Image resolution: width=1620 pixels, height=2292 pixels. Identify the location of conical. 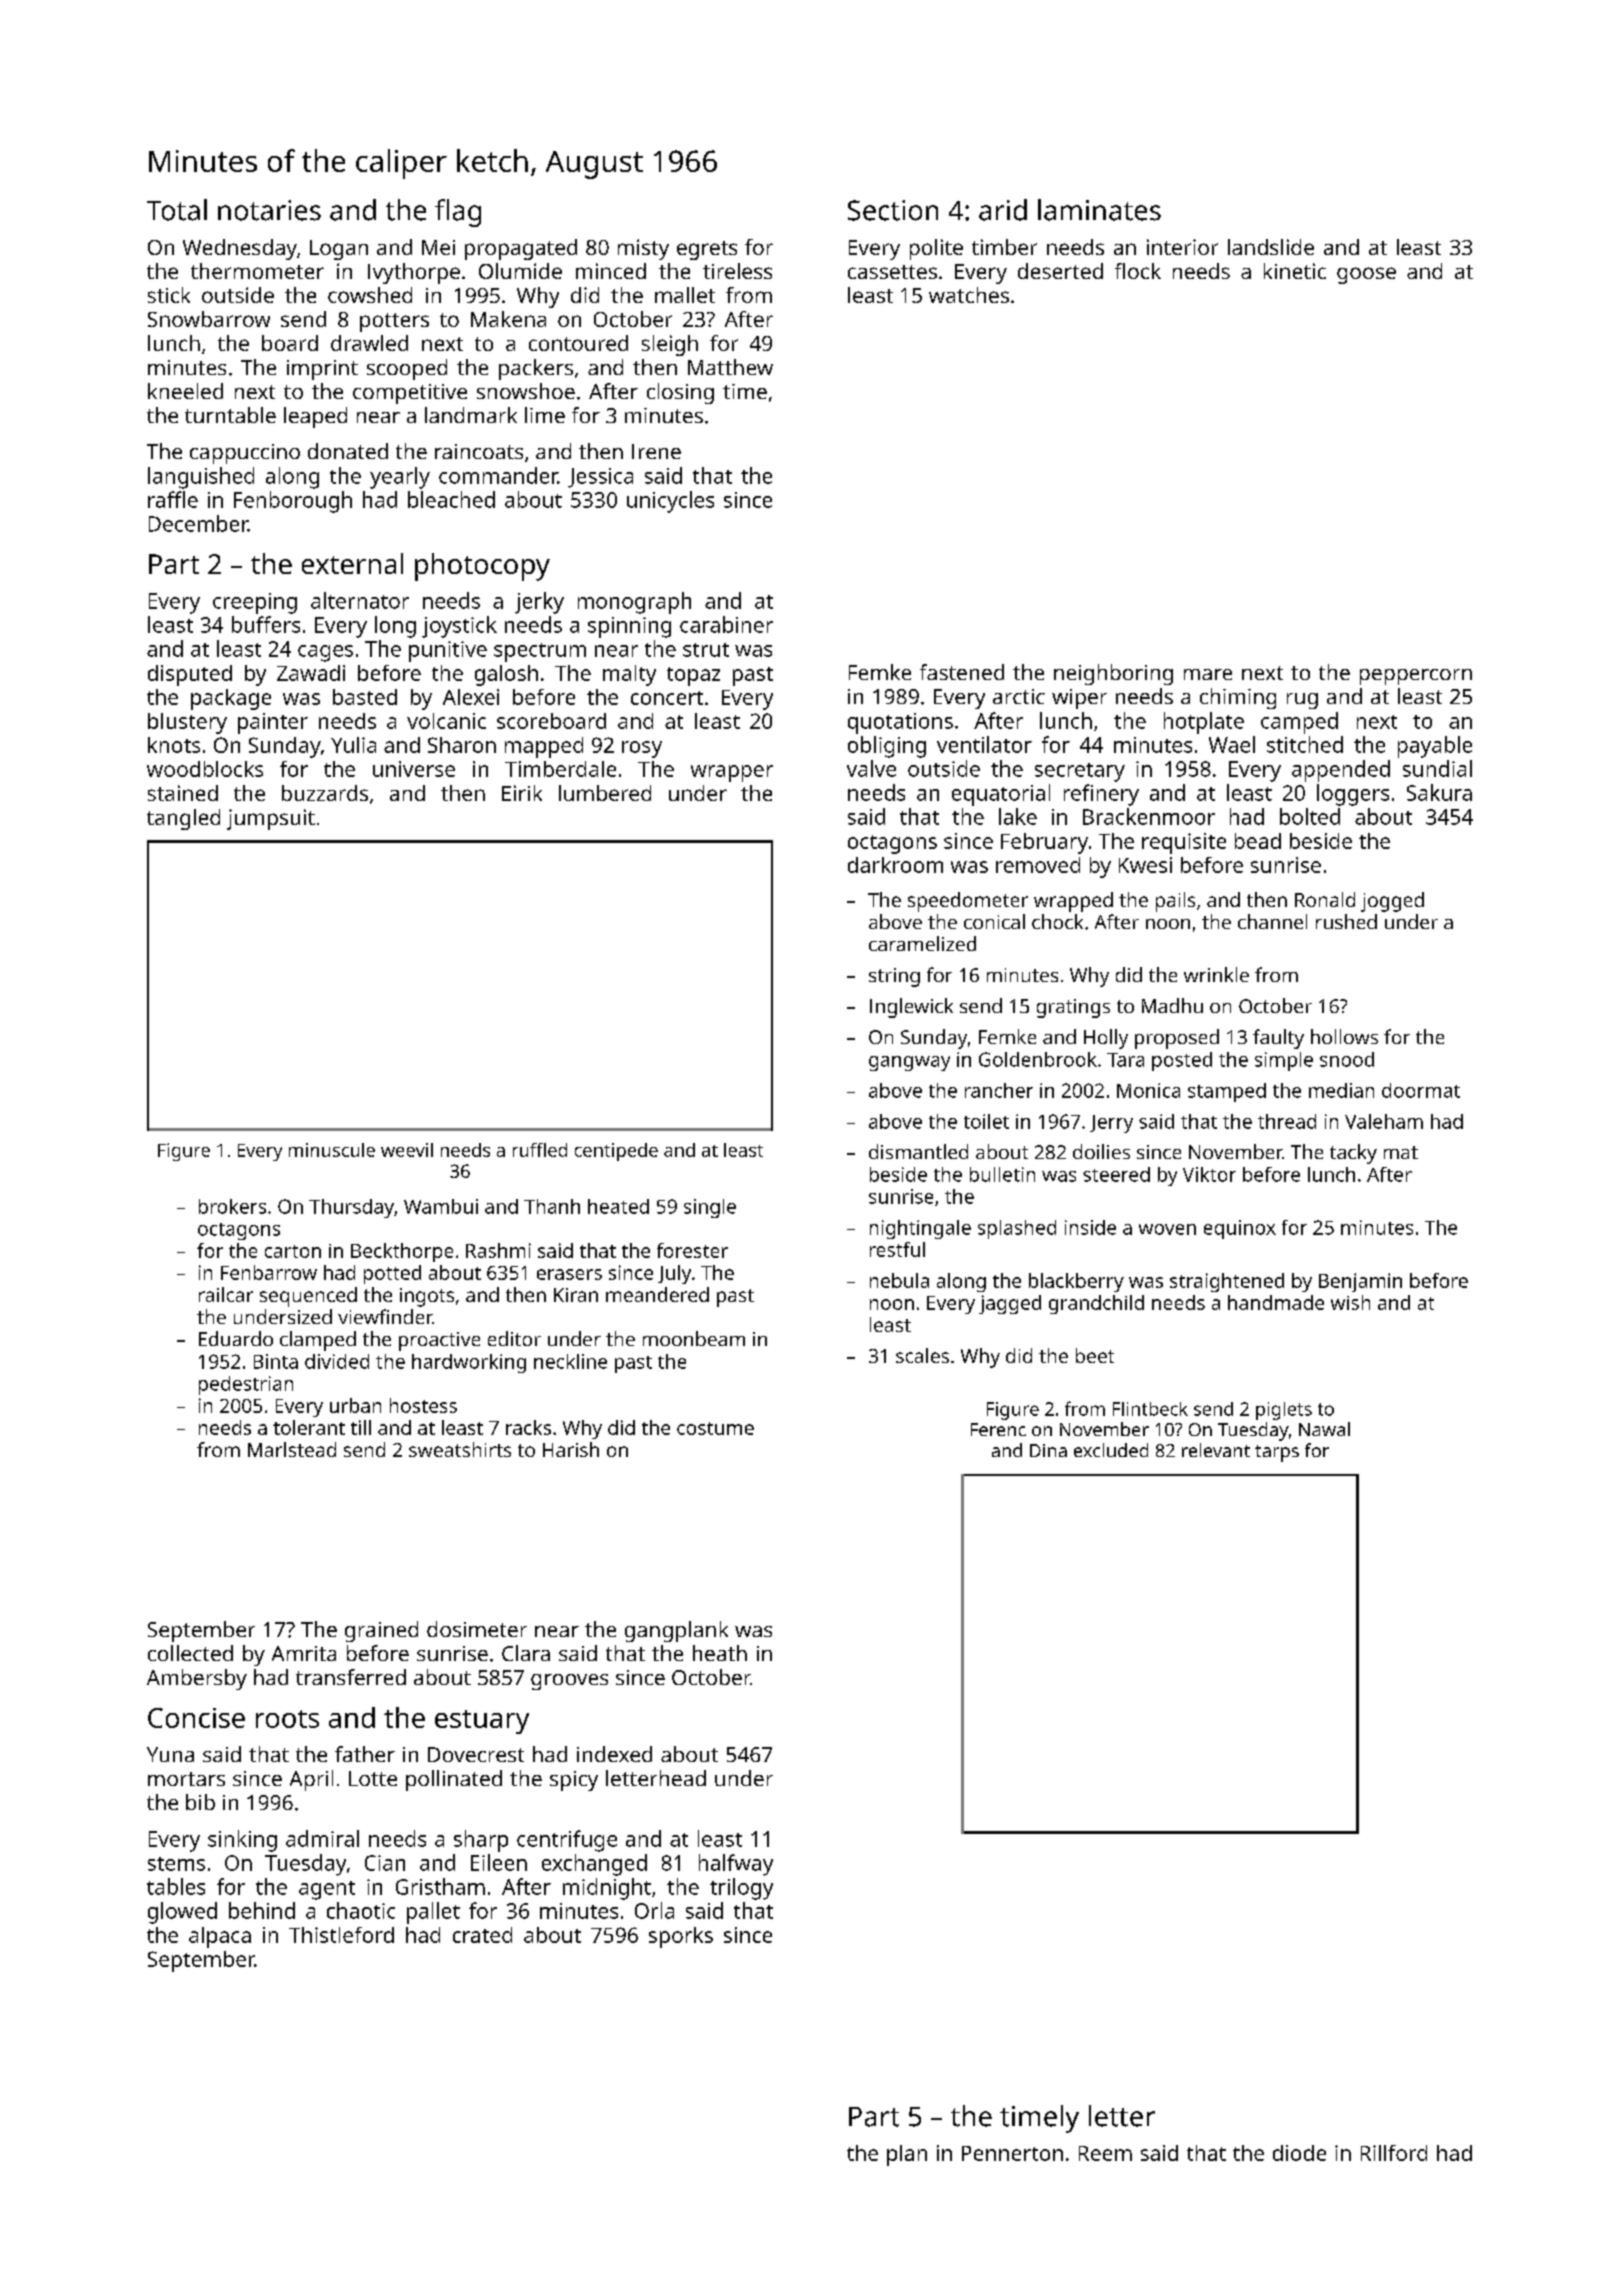
(994, 921).
